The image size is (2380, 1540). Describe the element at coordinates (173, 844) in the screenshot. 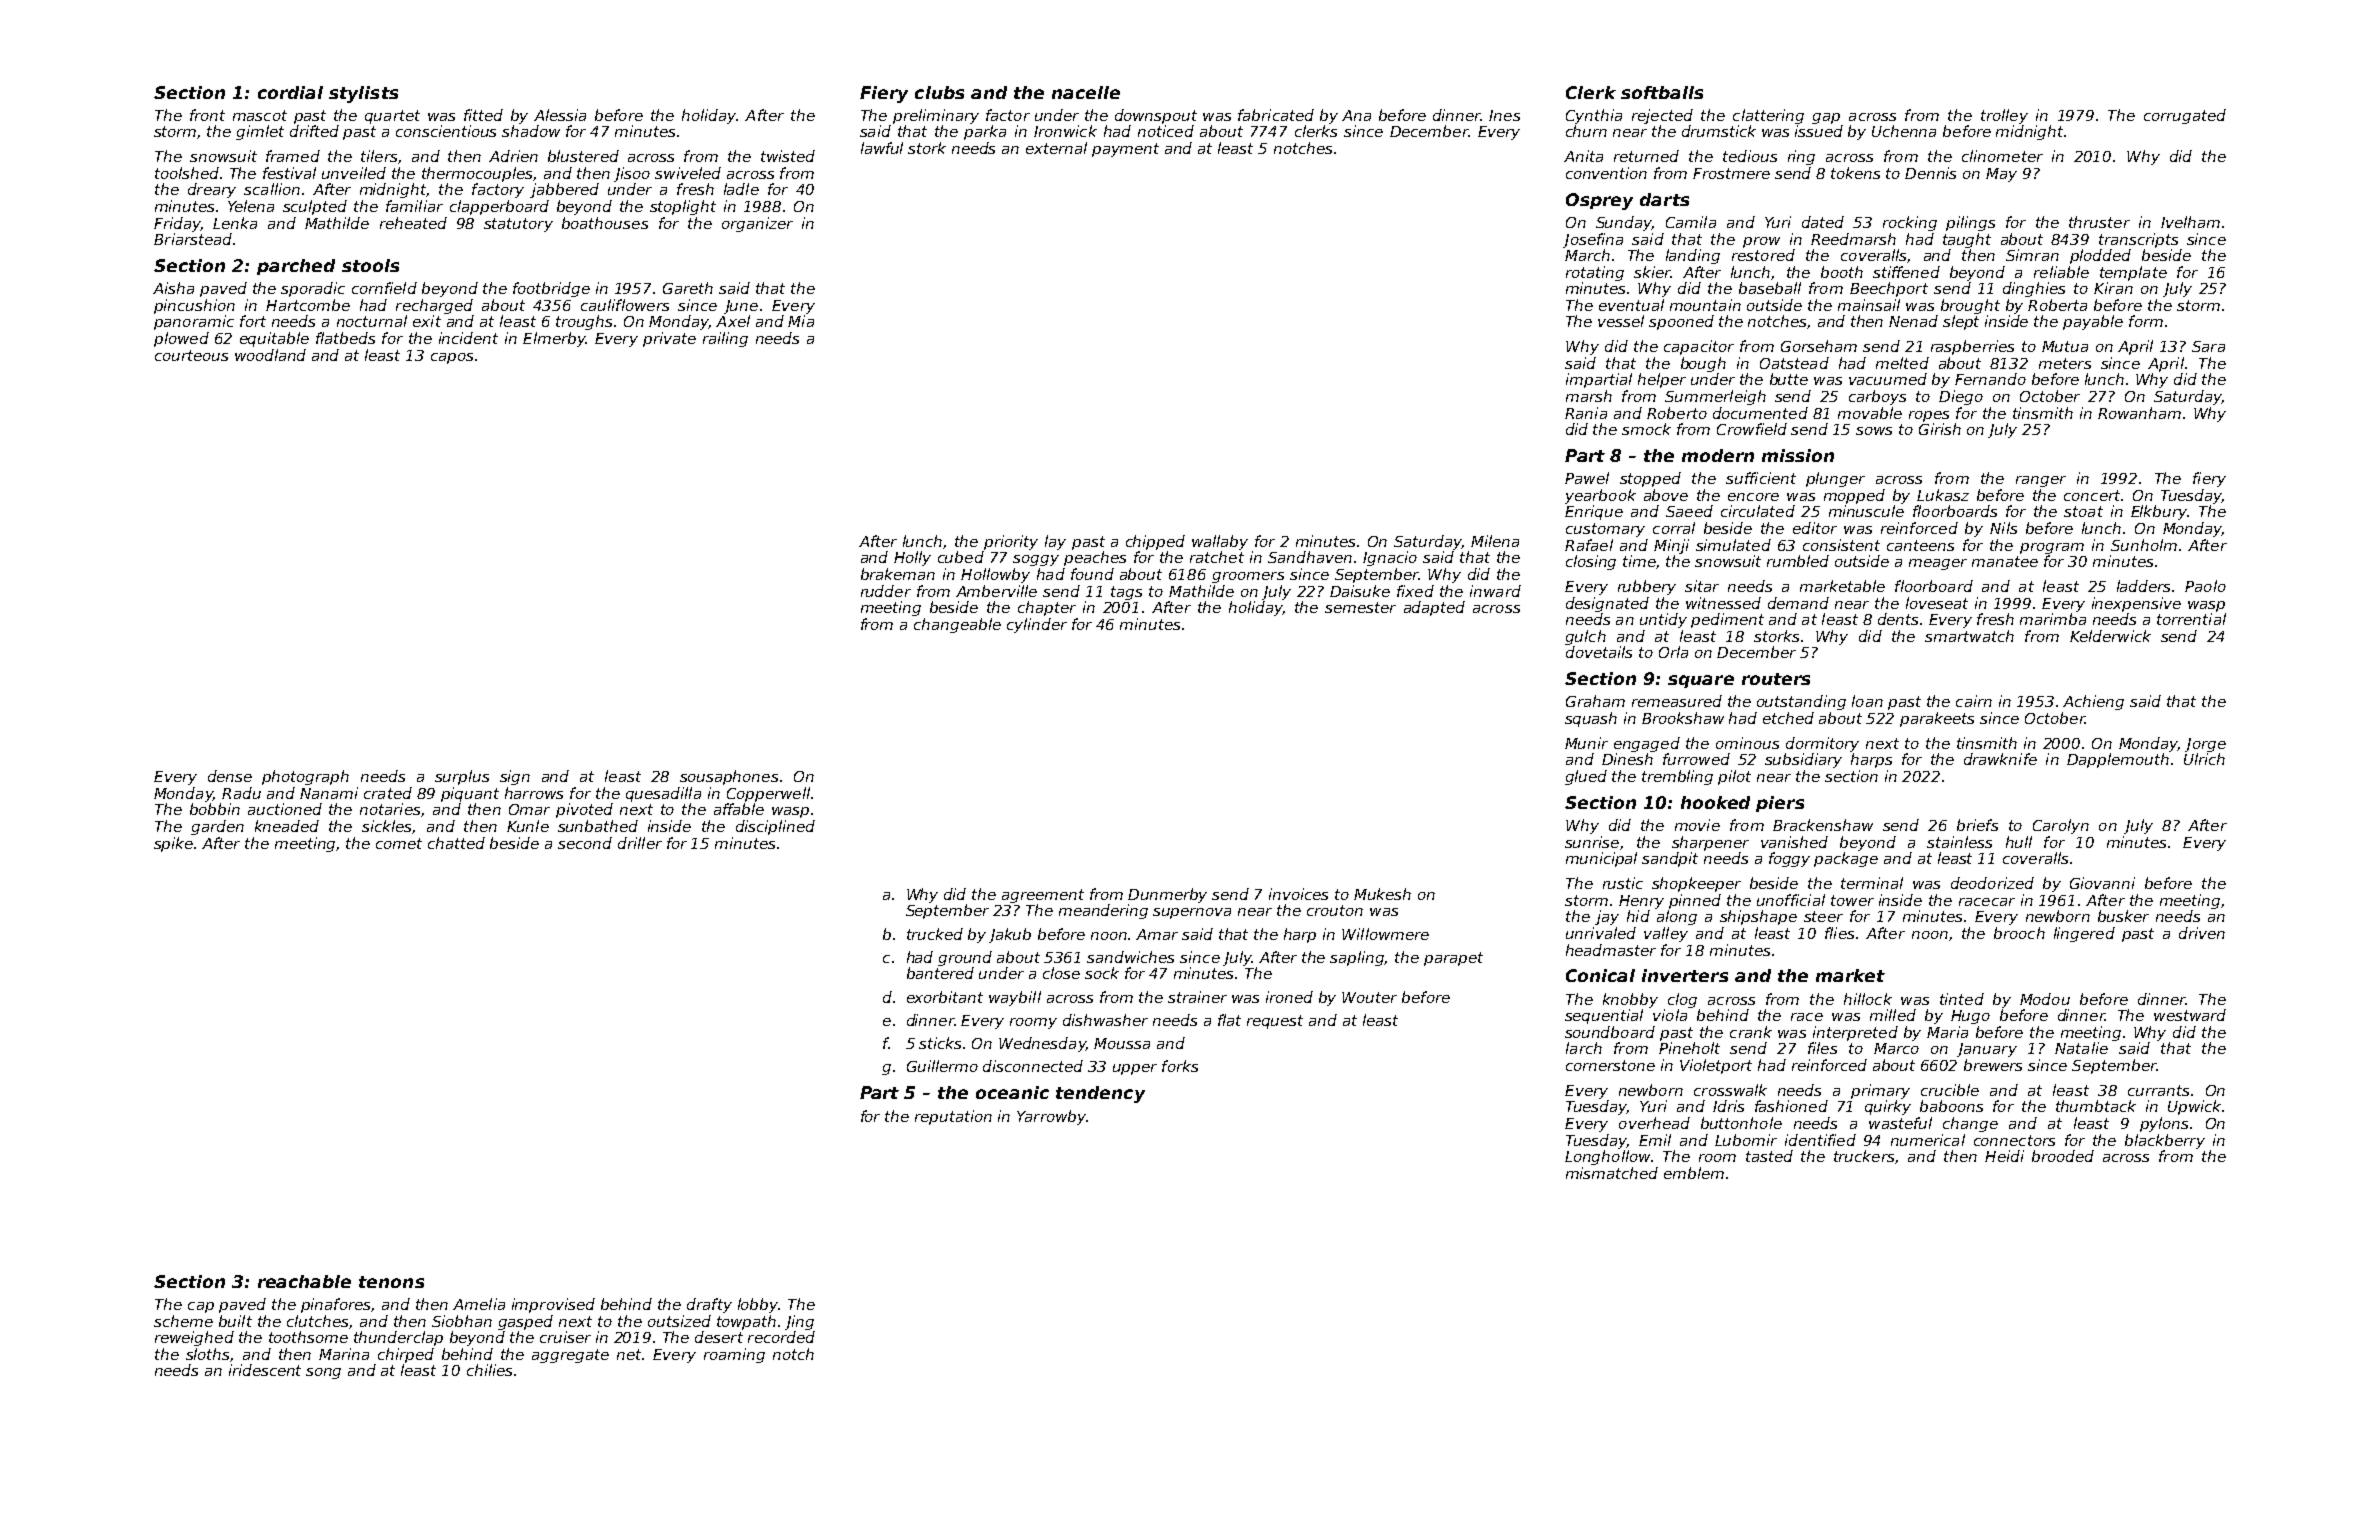

I see `spike` at that location.
